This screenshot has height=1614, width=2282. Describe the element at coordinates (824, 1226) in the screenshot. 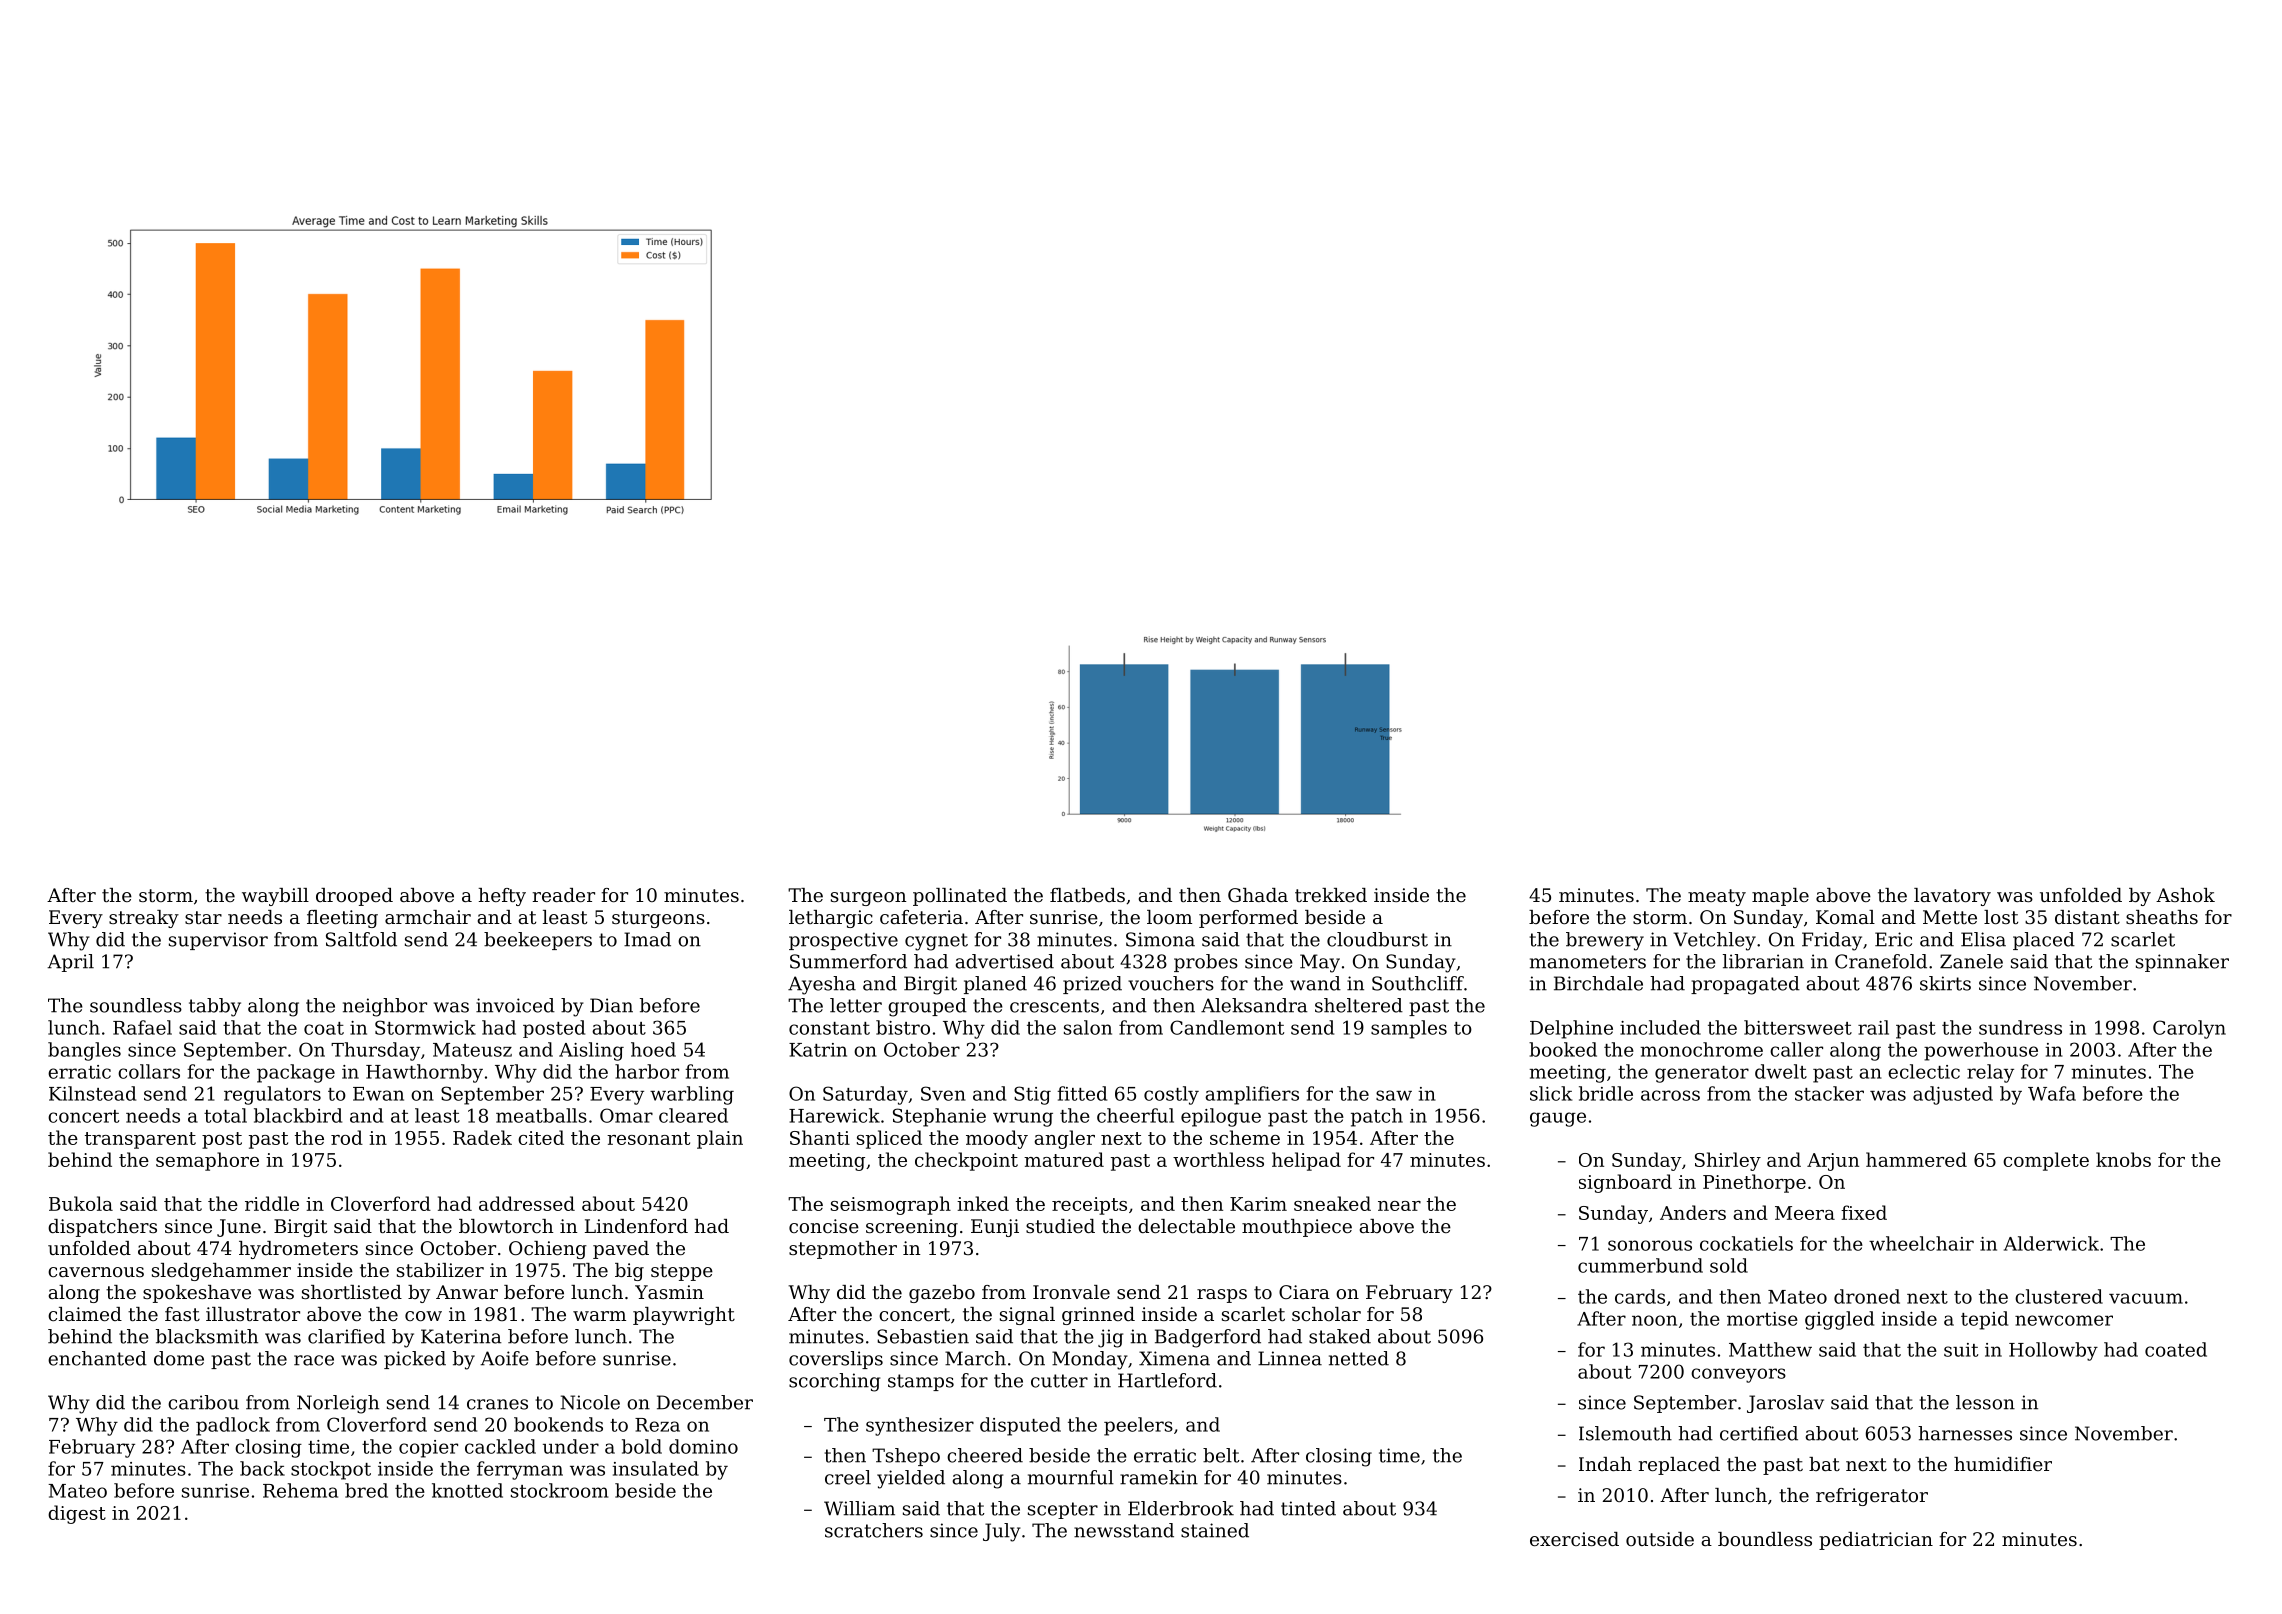

I see `concise` at that location.
